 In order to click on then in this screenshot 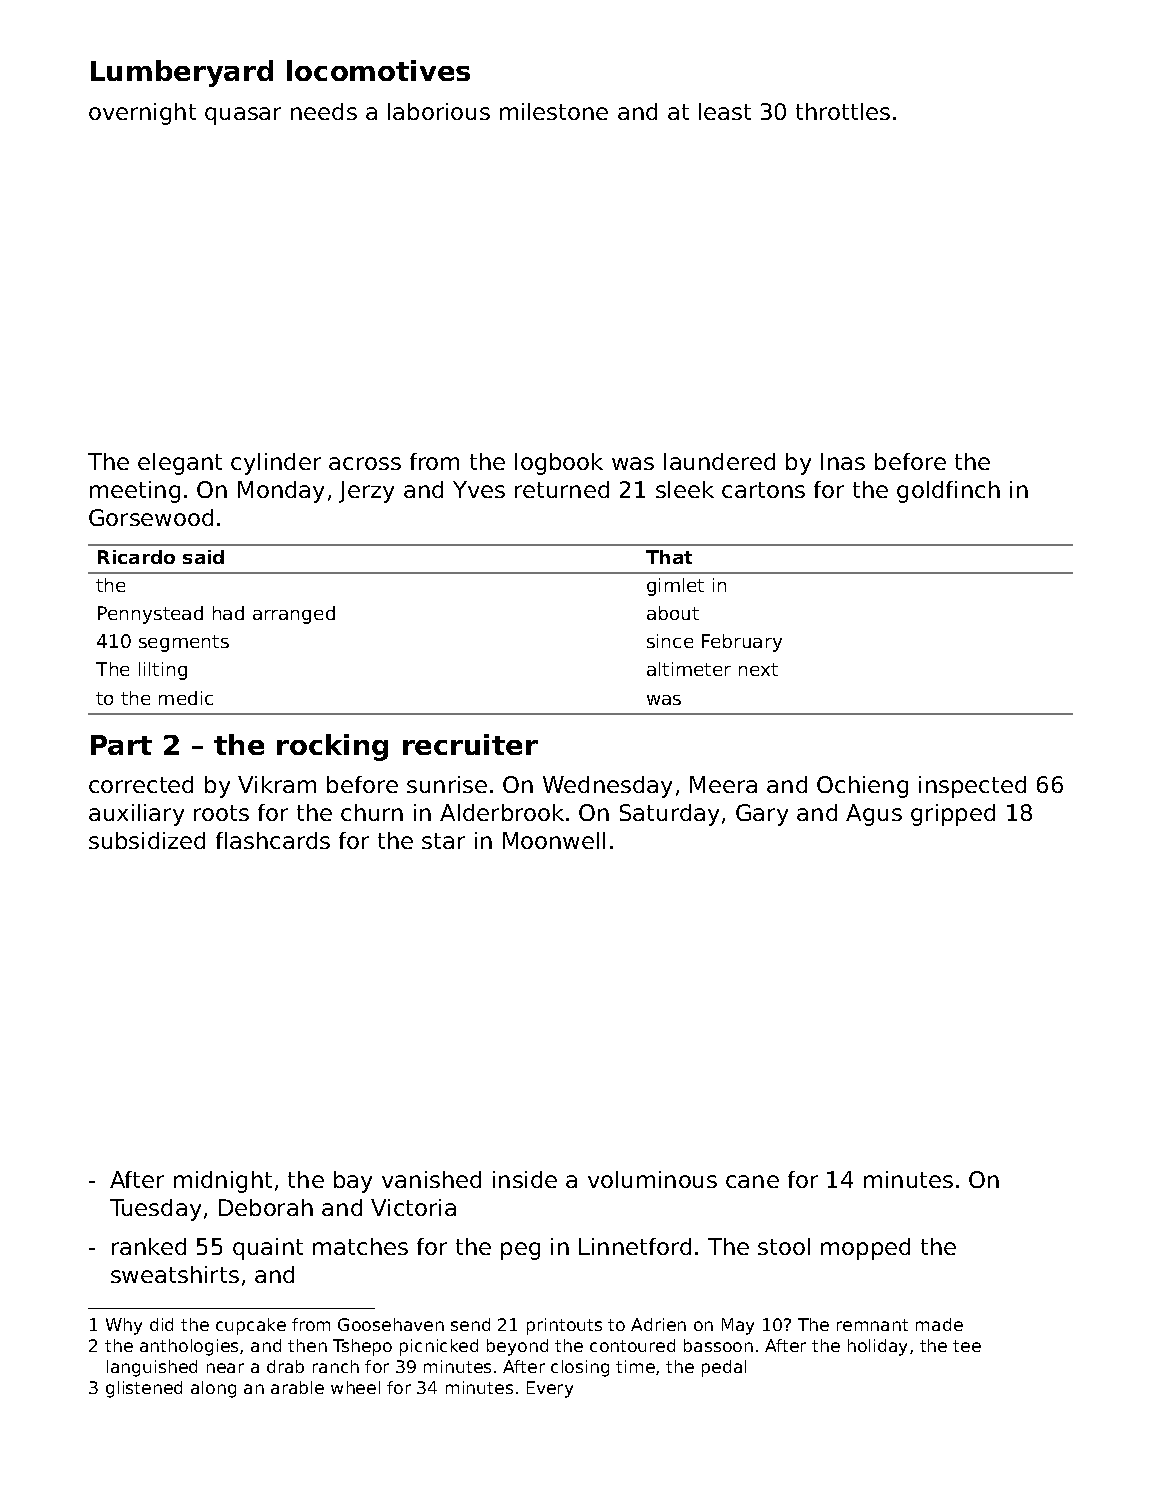, I will do `click(307, 1345)`.
